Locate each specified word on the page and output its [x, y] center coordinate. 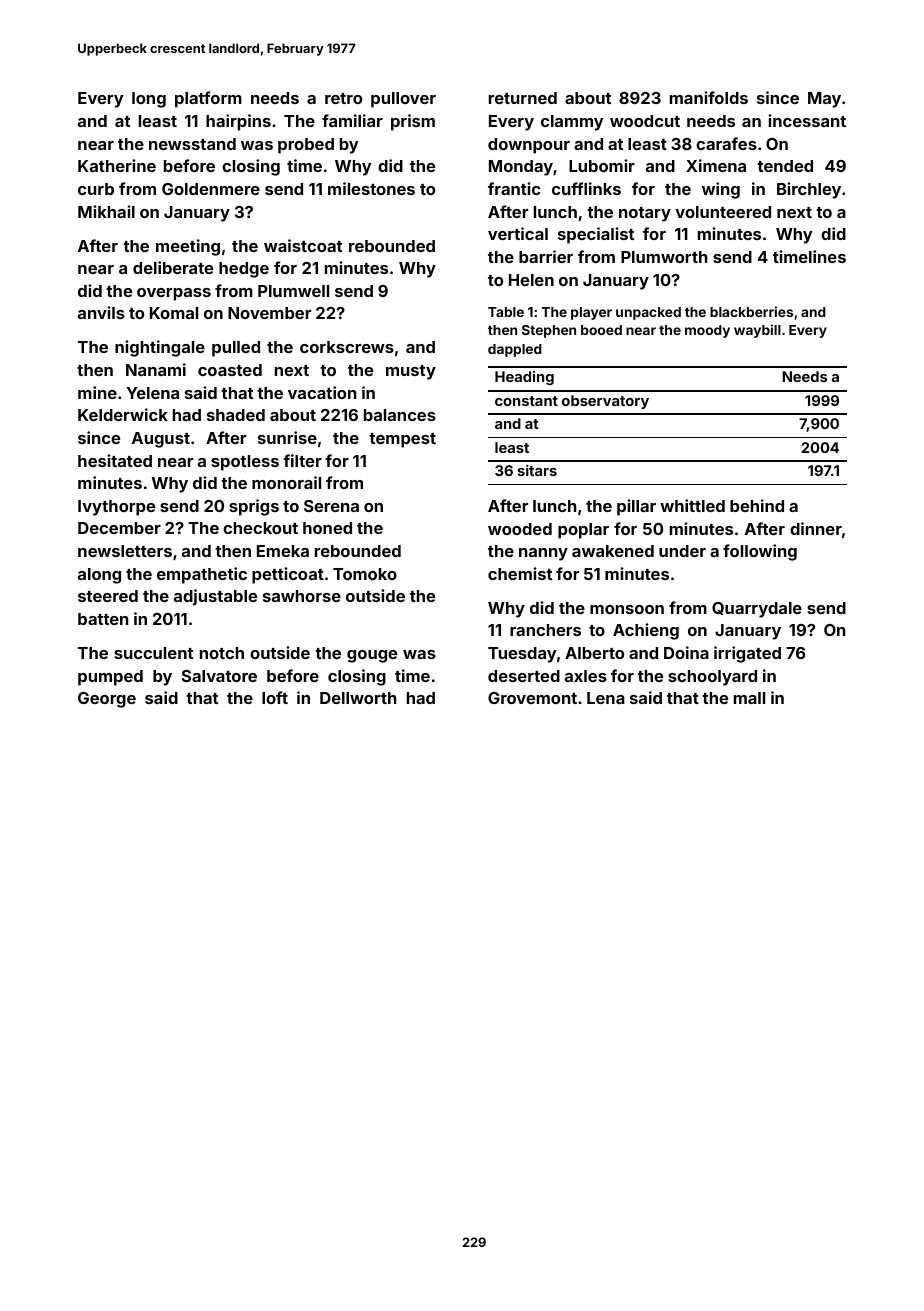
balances [400, 415]
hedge [244, 270]
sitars [537, 470]
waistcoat [303, 245]
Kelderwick [123, 414]
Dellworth [358, 698]
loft [275, 697]
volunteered [723, 212]
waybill [757, 331]
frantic [514, 188]
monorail [286, 482]
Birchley [809, 190]
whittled [692, 505]
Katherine [117, 165]
